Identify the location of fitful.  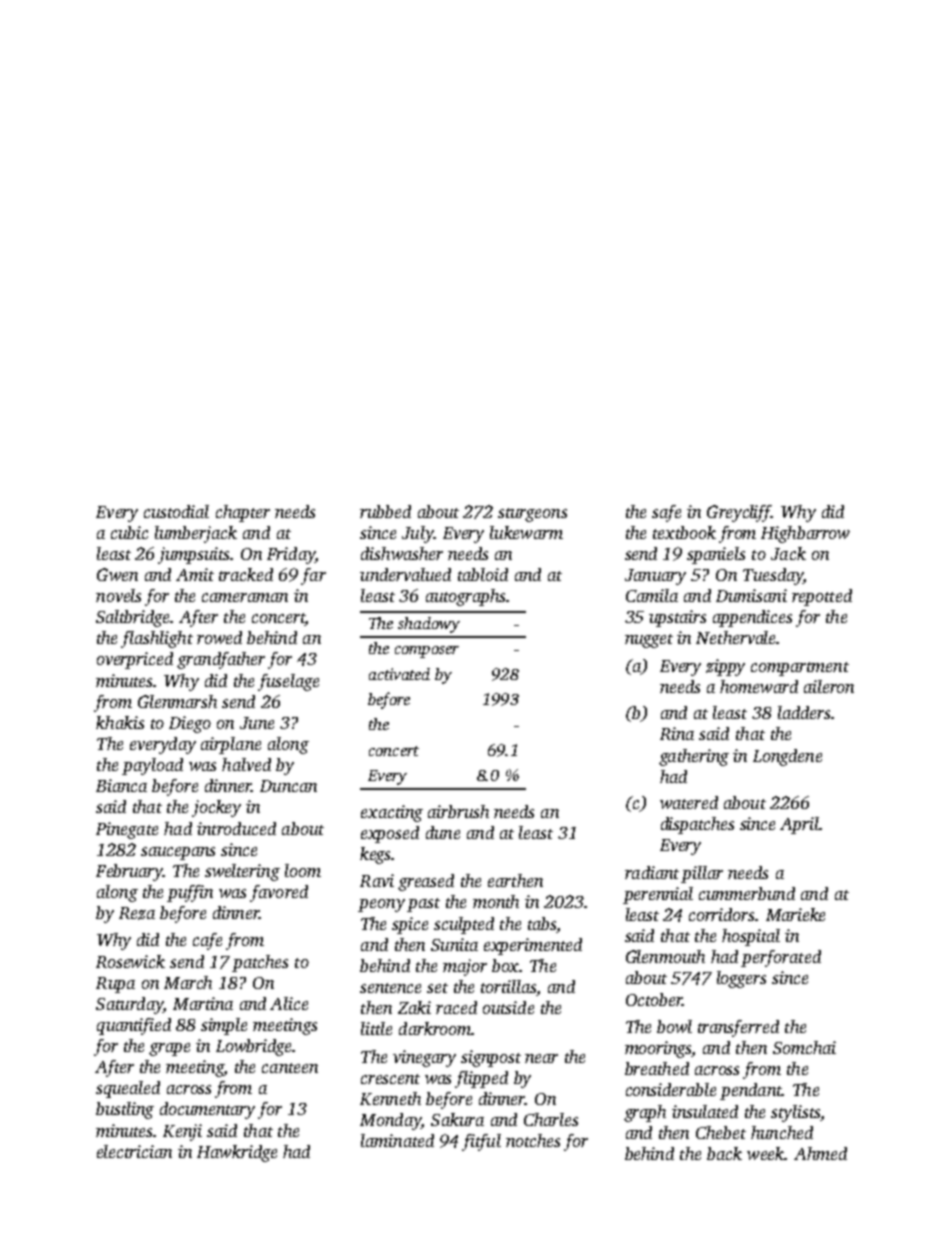
(481, 1142).
